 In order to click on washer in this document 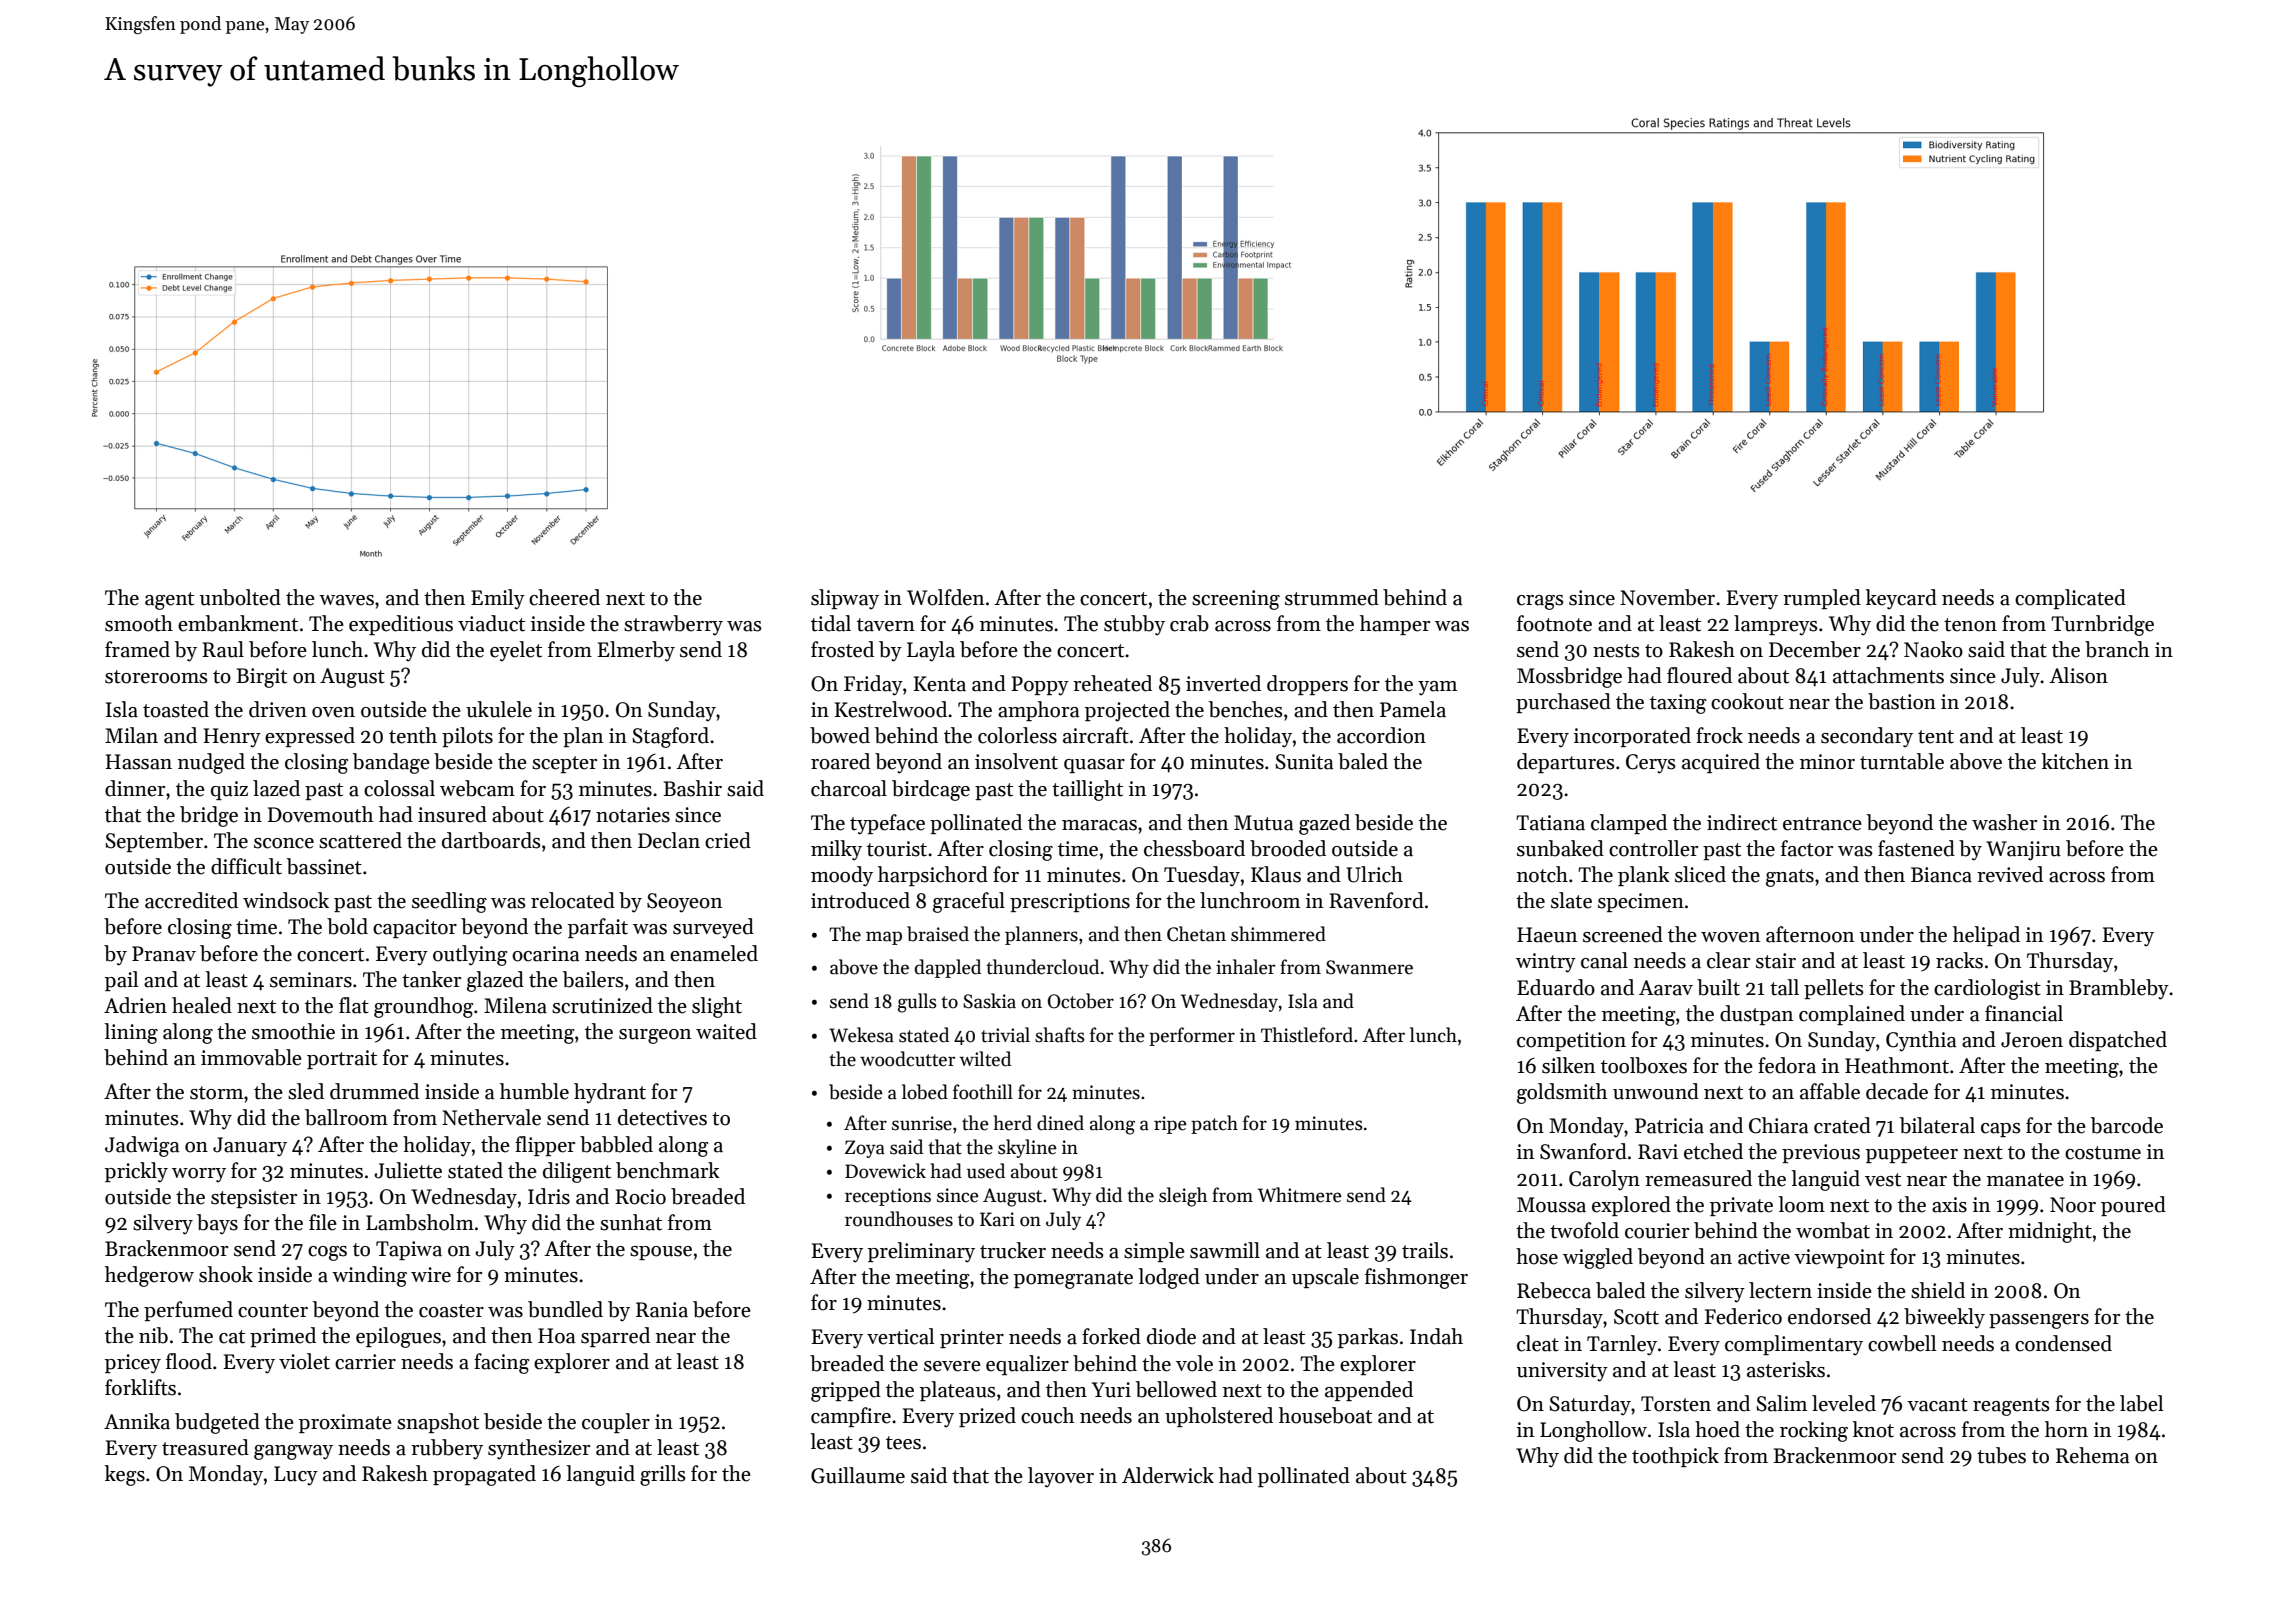, I will do `click(2004, 822)`.
